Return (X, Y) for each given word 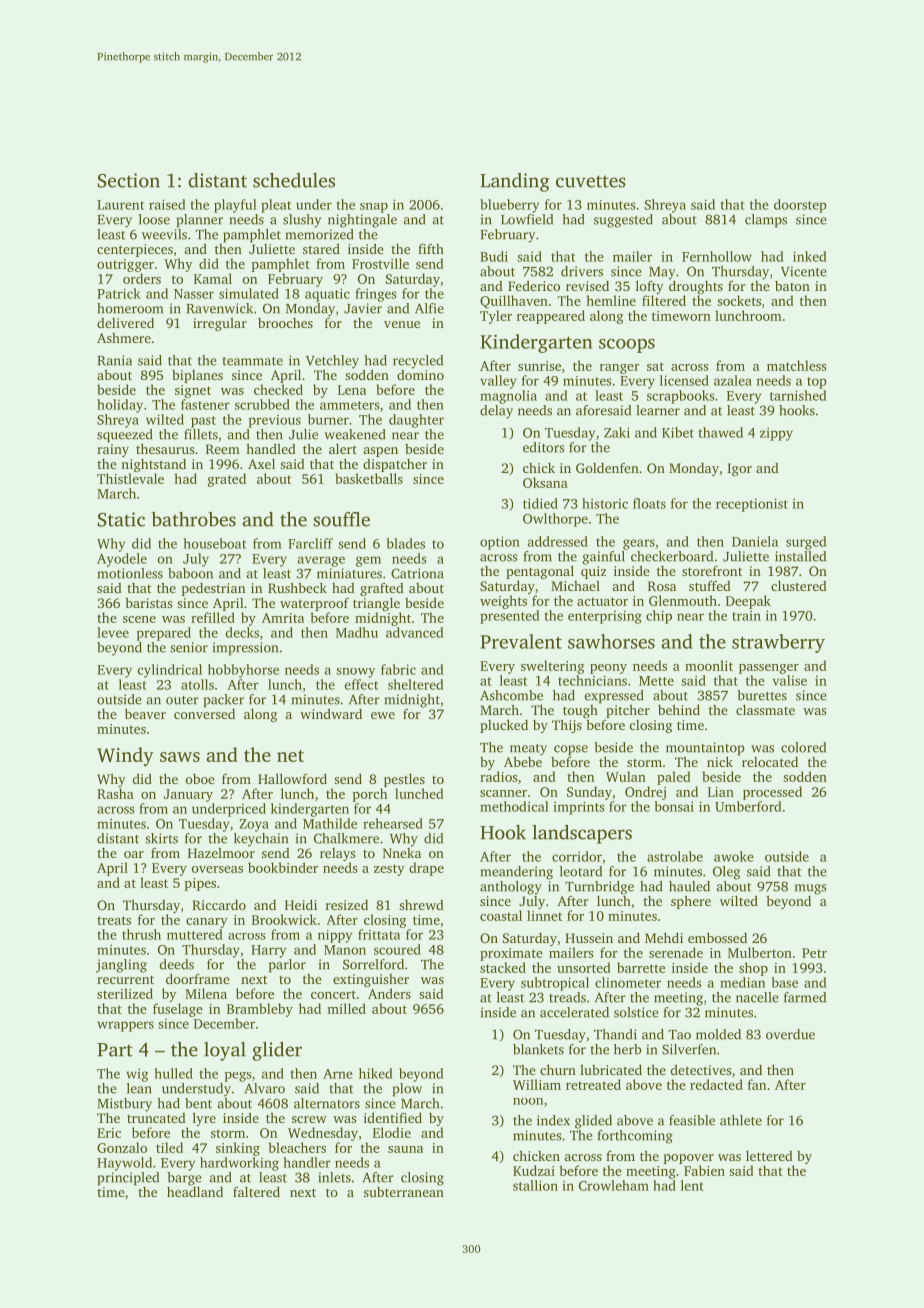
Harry (268, 951)
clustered (799, 586)
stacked (503, 967)
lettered (769, 1156)
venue (402, 324)
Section (129, 180)
